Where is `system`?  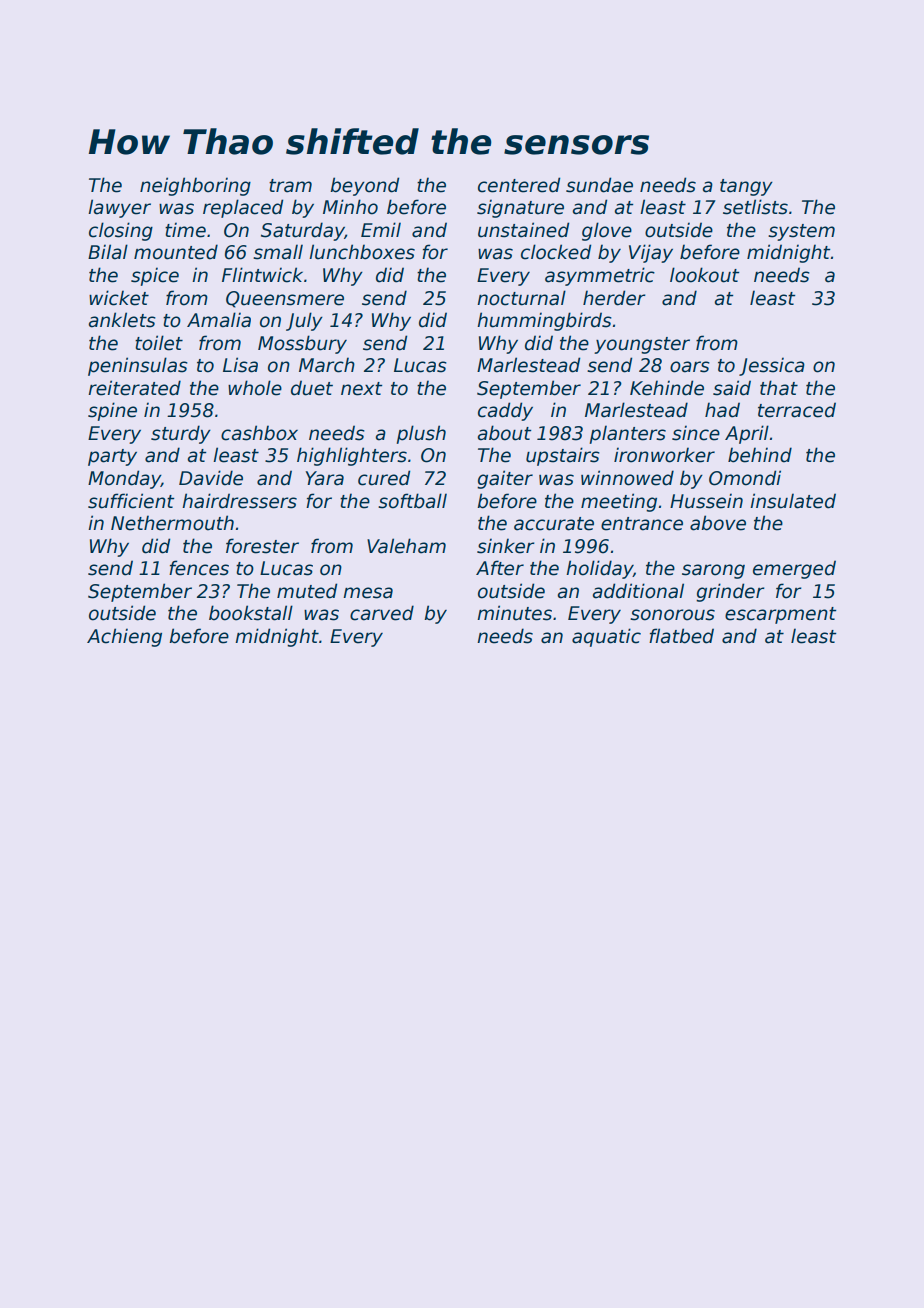 system is located at coordinates (801, 232).
